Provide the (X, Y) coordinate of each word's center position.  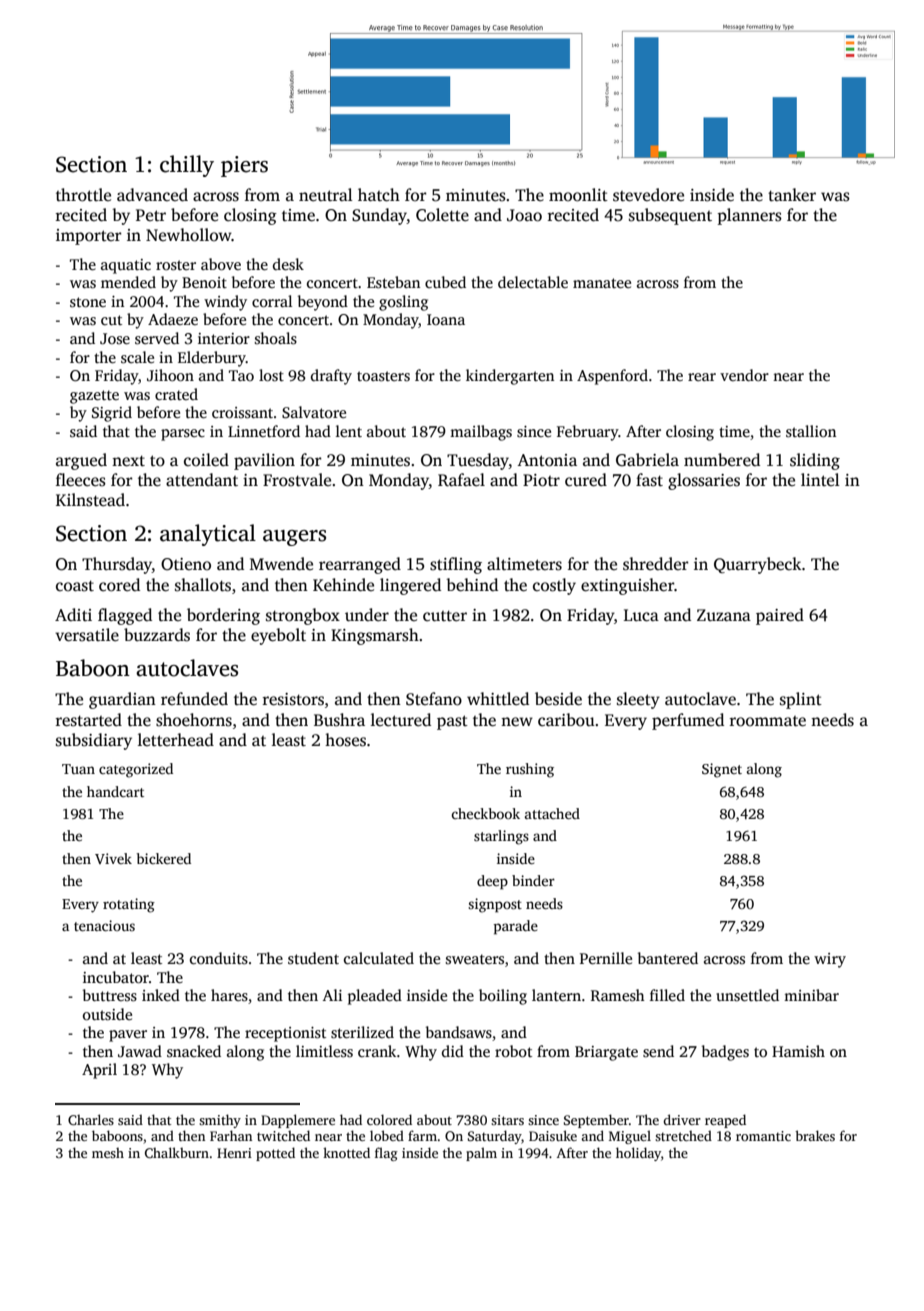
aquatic (126, 266)
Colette (442, 215)
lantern (556, 995)
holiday (638, 1154)
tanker (792, 195)
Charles (91, 1119)
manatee (602, 283)
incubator (116, 977)
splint (801, 700)
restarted (89, 720)
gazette (94, 397)
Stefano (434, 699)
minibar (811, 995)
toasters (383, 376)
